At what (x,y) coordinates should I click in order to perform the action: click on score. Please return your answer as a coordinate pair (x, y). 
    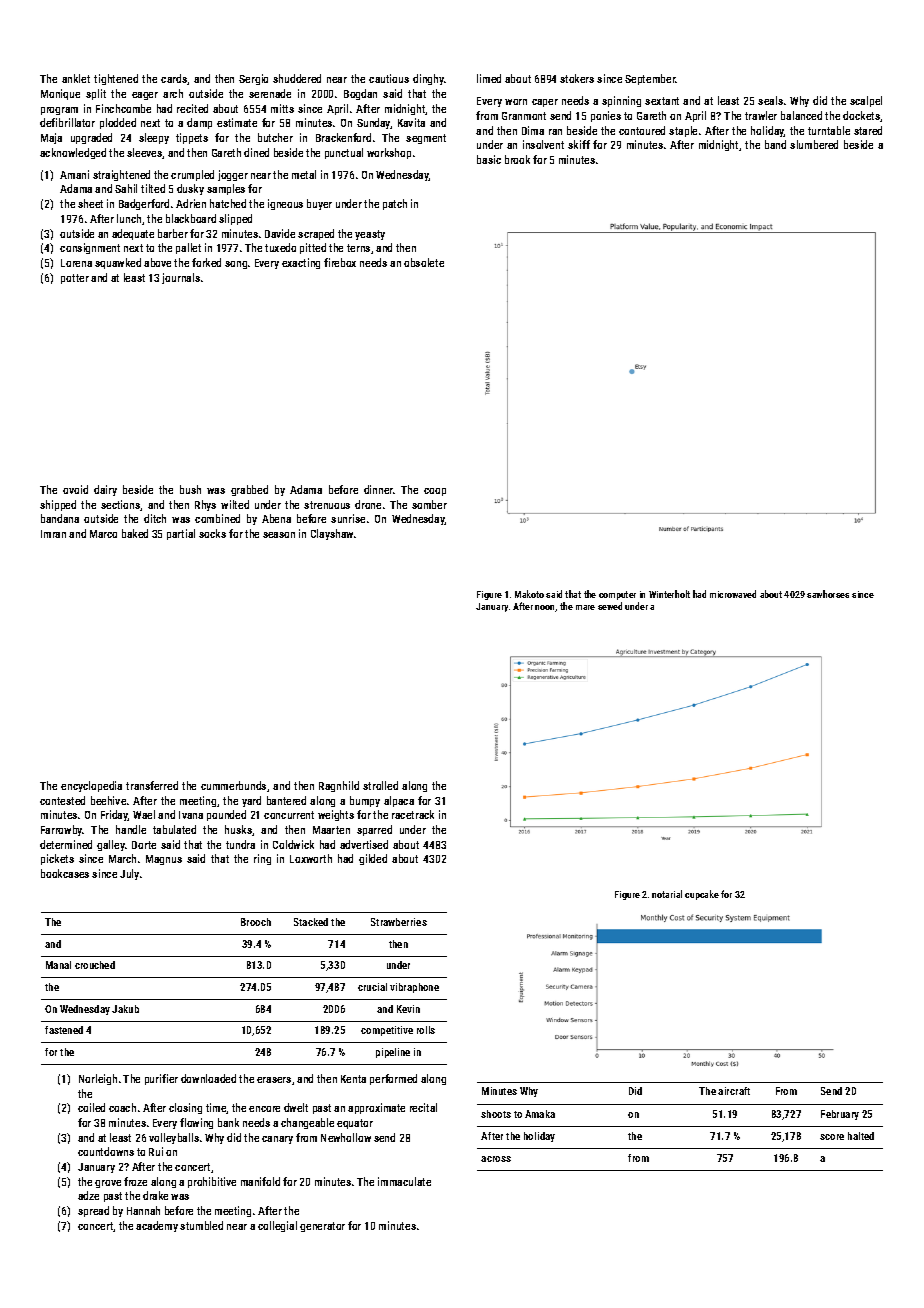
    Looking at the image, I should click on (832, 1137).
